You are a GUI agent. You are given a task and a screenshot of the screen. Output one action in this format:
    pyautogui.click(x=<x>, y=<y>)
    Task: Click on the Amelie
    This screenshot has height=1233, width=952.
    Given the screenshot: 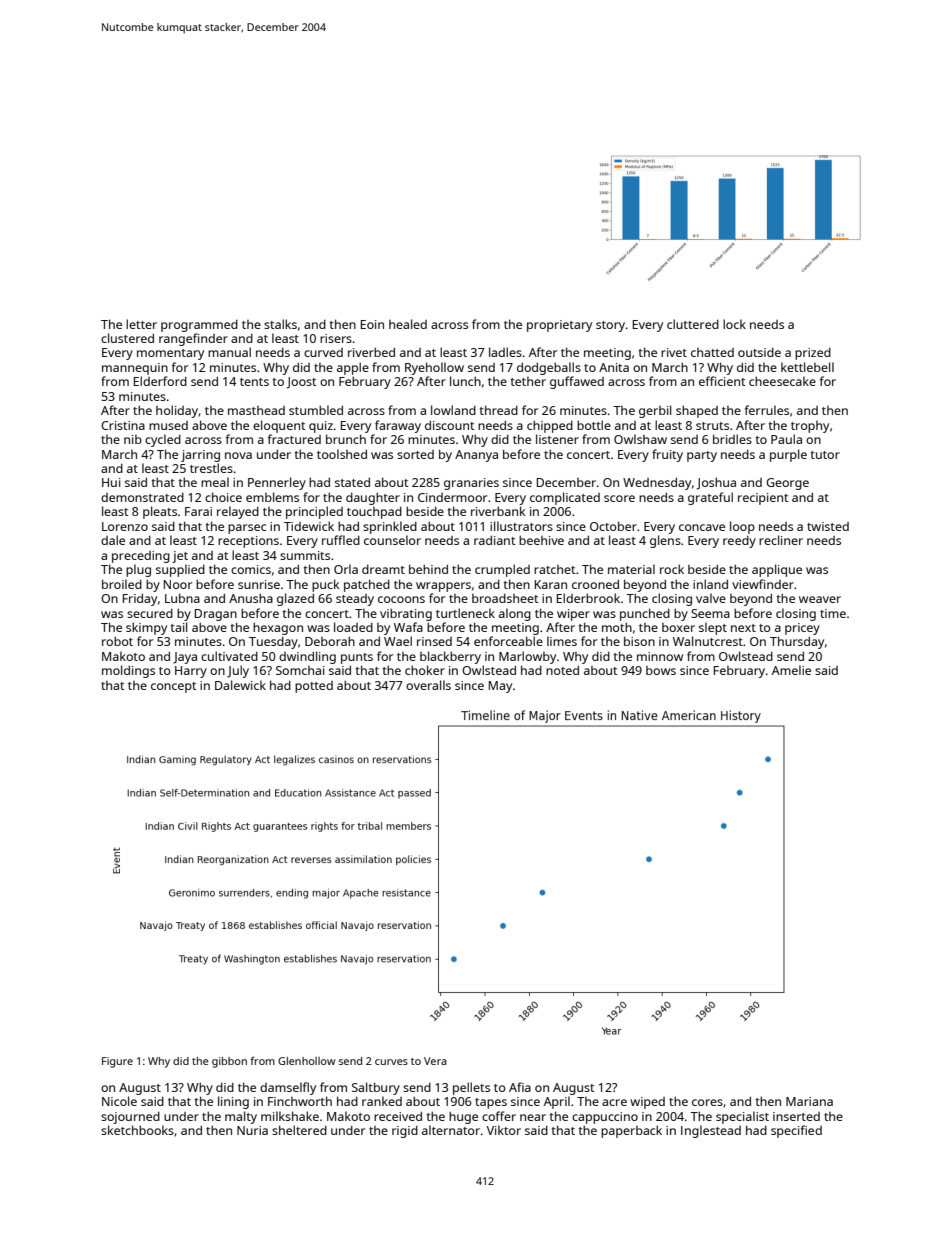 What is the action you would take?
    pyautogui.click(x=791, y=670)
